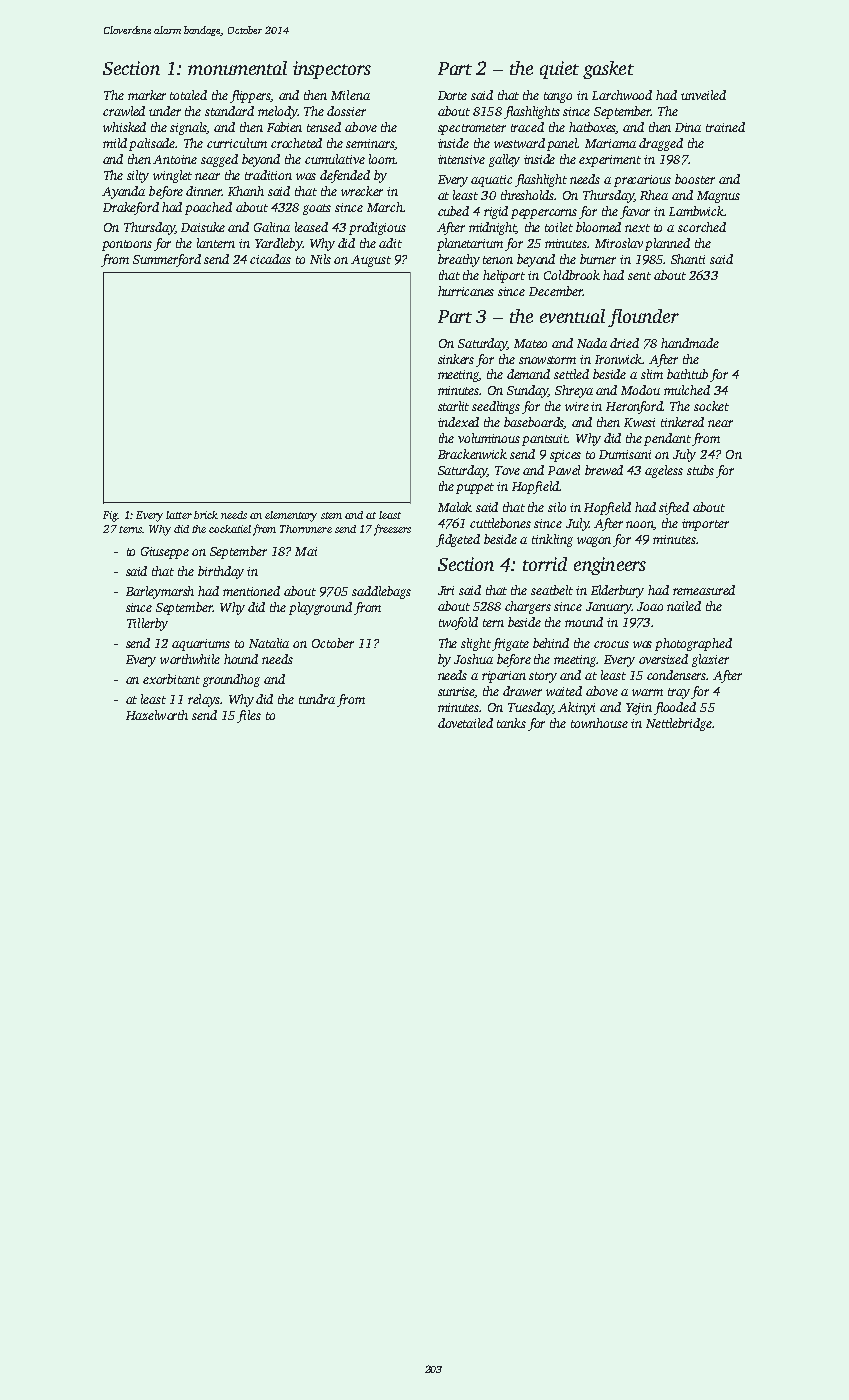 The width and height of the screenshot is (849, 1400). What do you see at coordinates (624, 343) in the screenshot?
I see `dried` at bounding box center [624, 343].
